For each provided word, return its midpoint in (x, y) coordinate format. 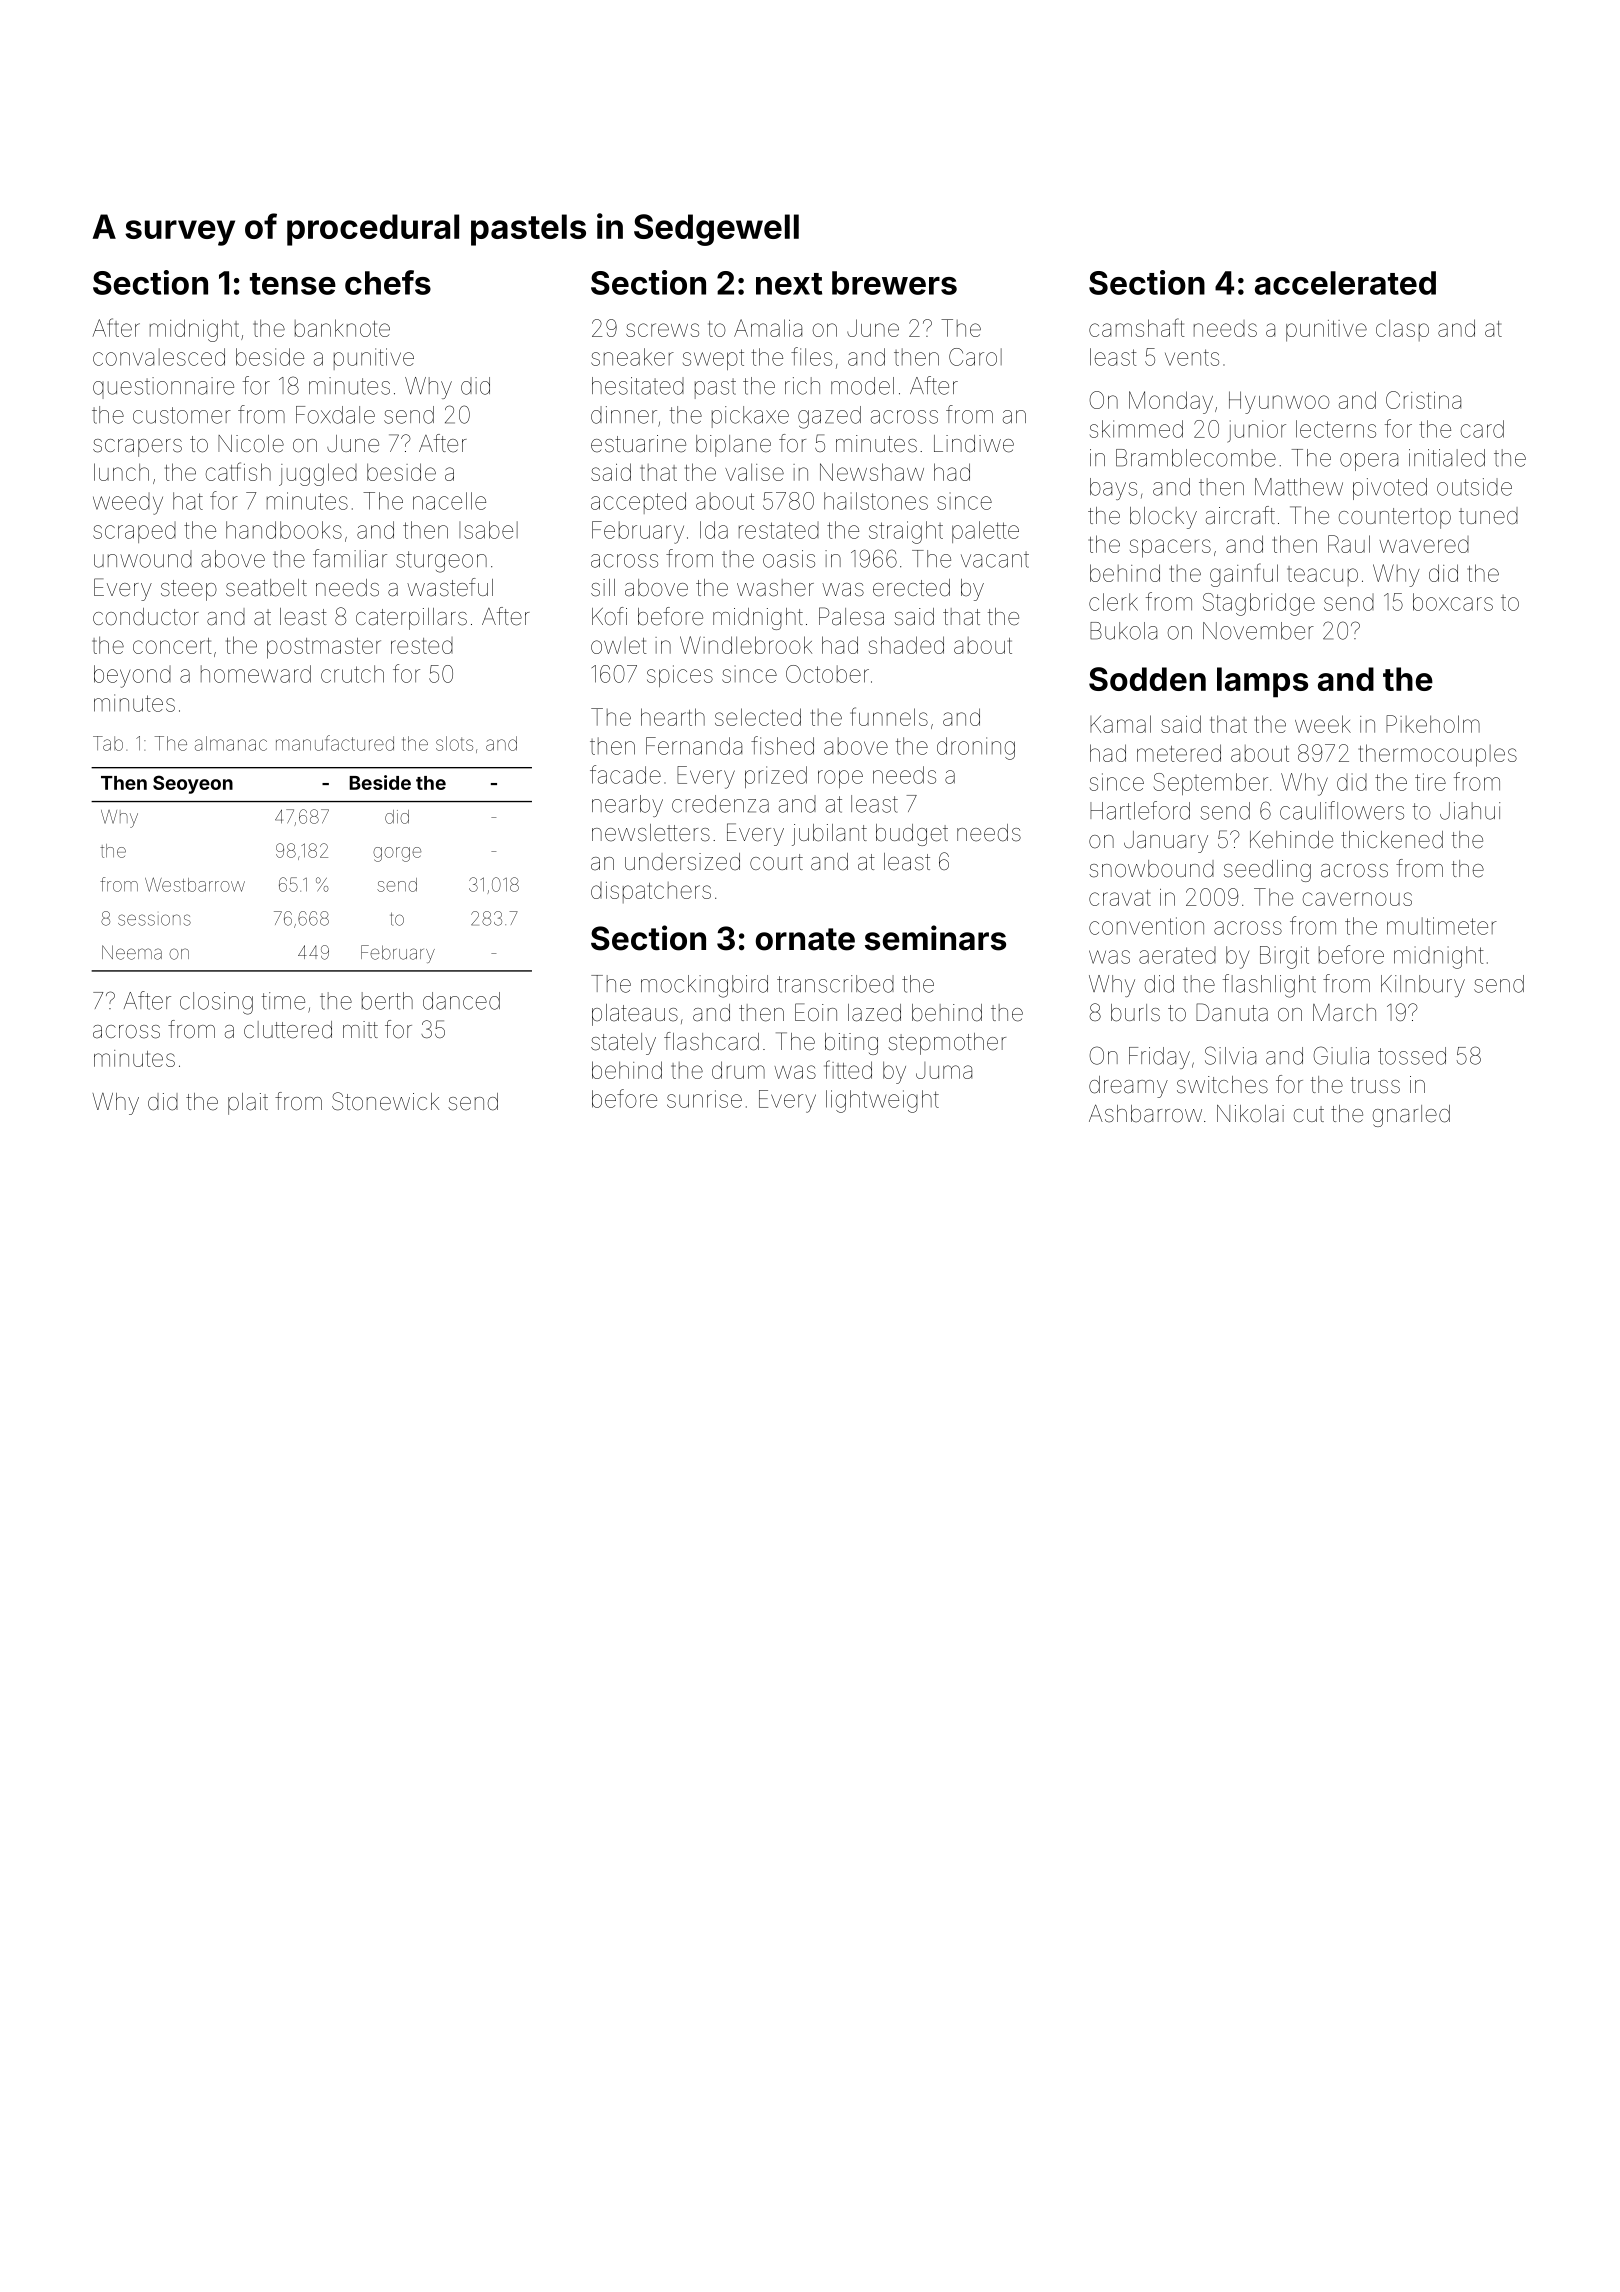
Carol (975, 357)
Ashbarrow (1145, 1113)
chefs (388, 282)
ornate (805, 939)
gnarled (1411, 1116)
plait (248, 1104)
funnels (889, 716)
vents (1192, 357)
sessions (154, 920)
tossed (1412, 1056)
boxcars (1453, 602)
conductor (146, 617)
